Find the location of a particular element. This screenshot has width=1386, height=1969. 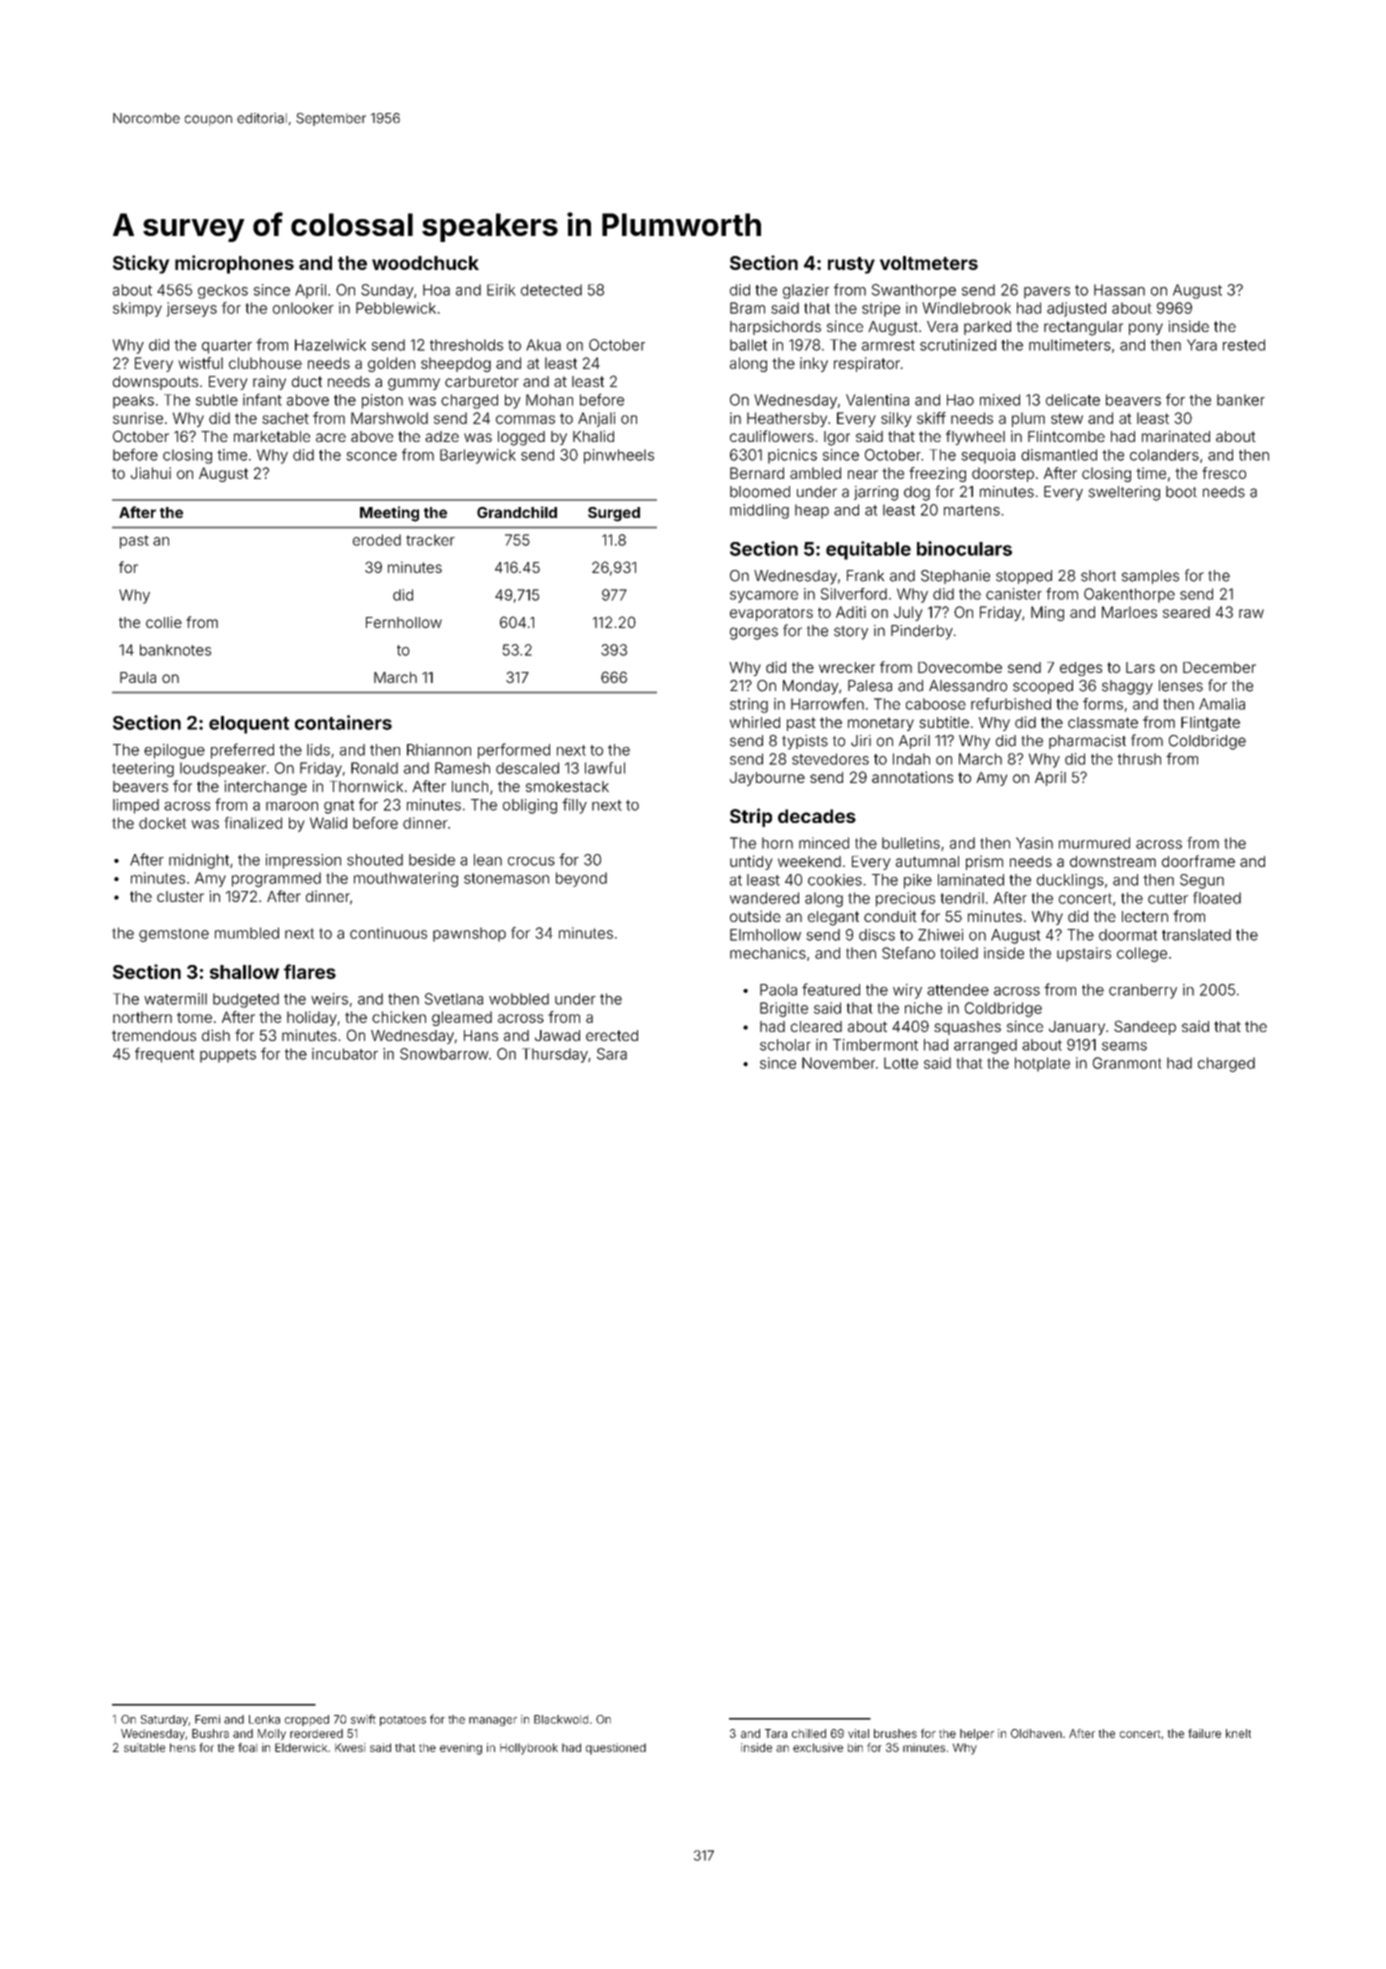

exclusive is located at coordinates (818, 1747).
